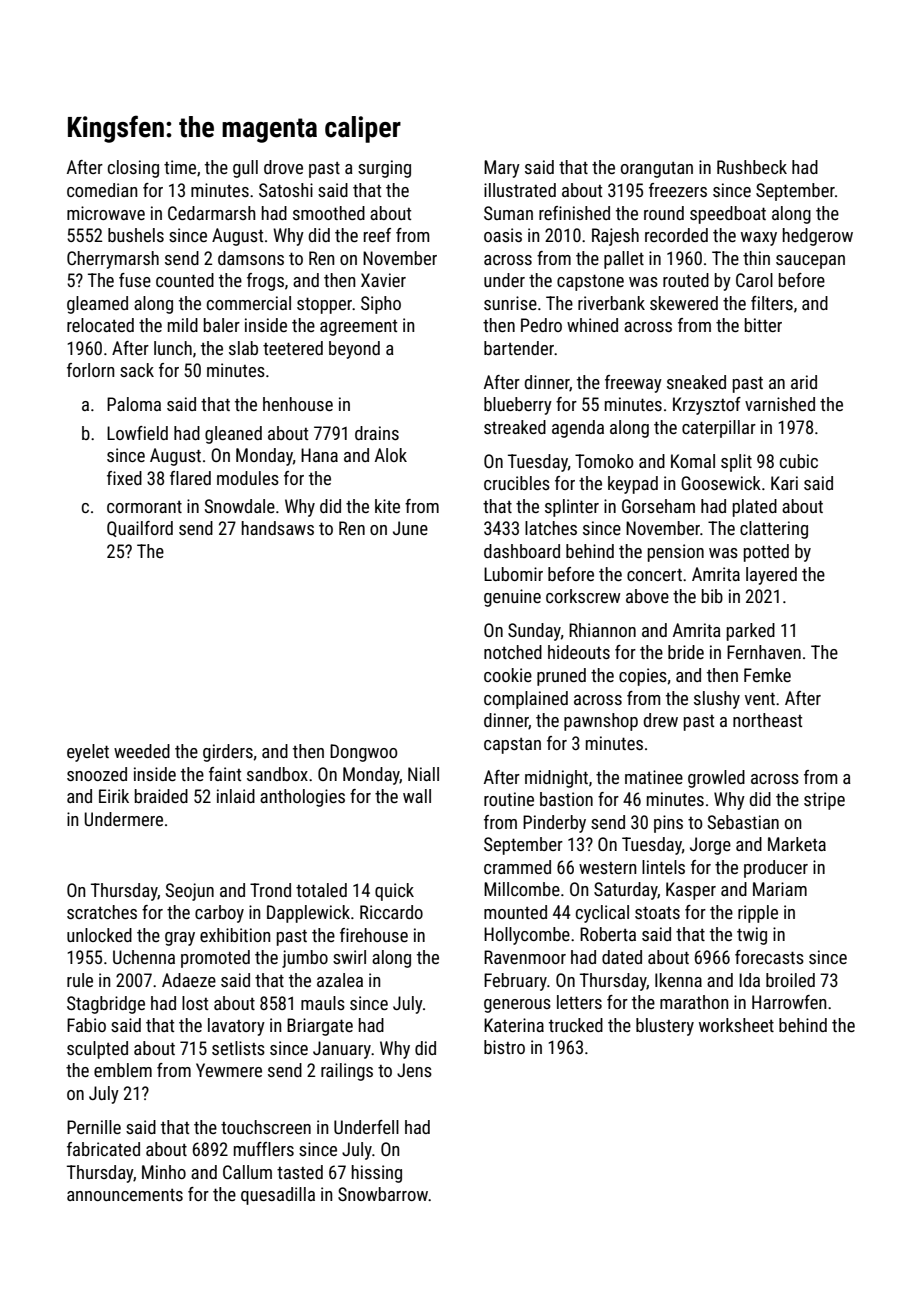  I want to click on eyelet, so click(88, 753).
